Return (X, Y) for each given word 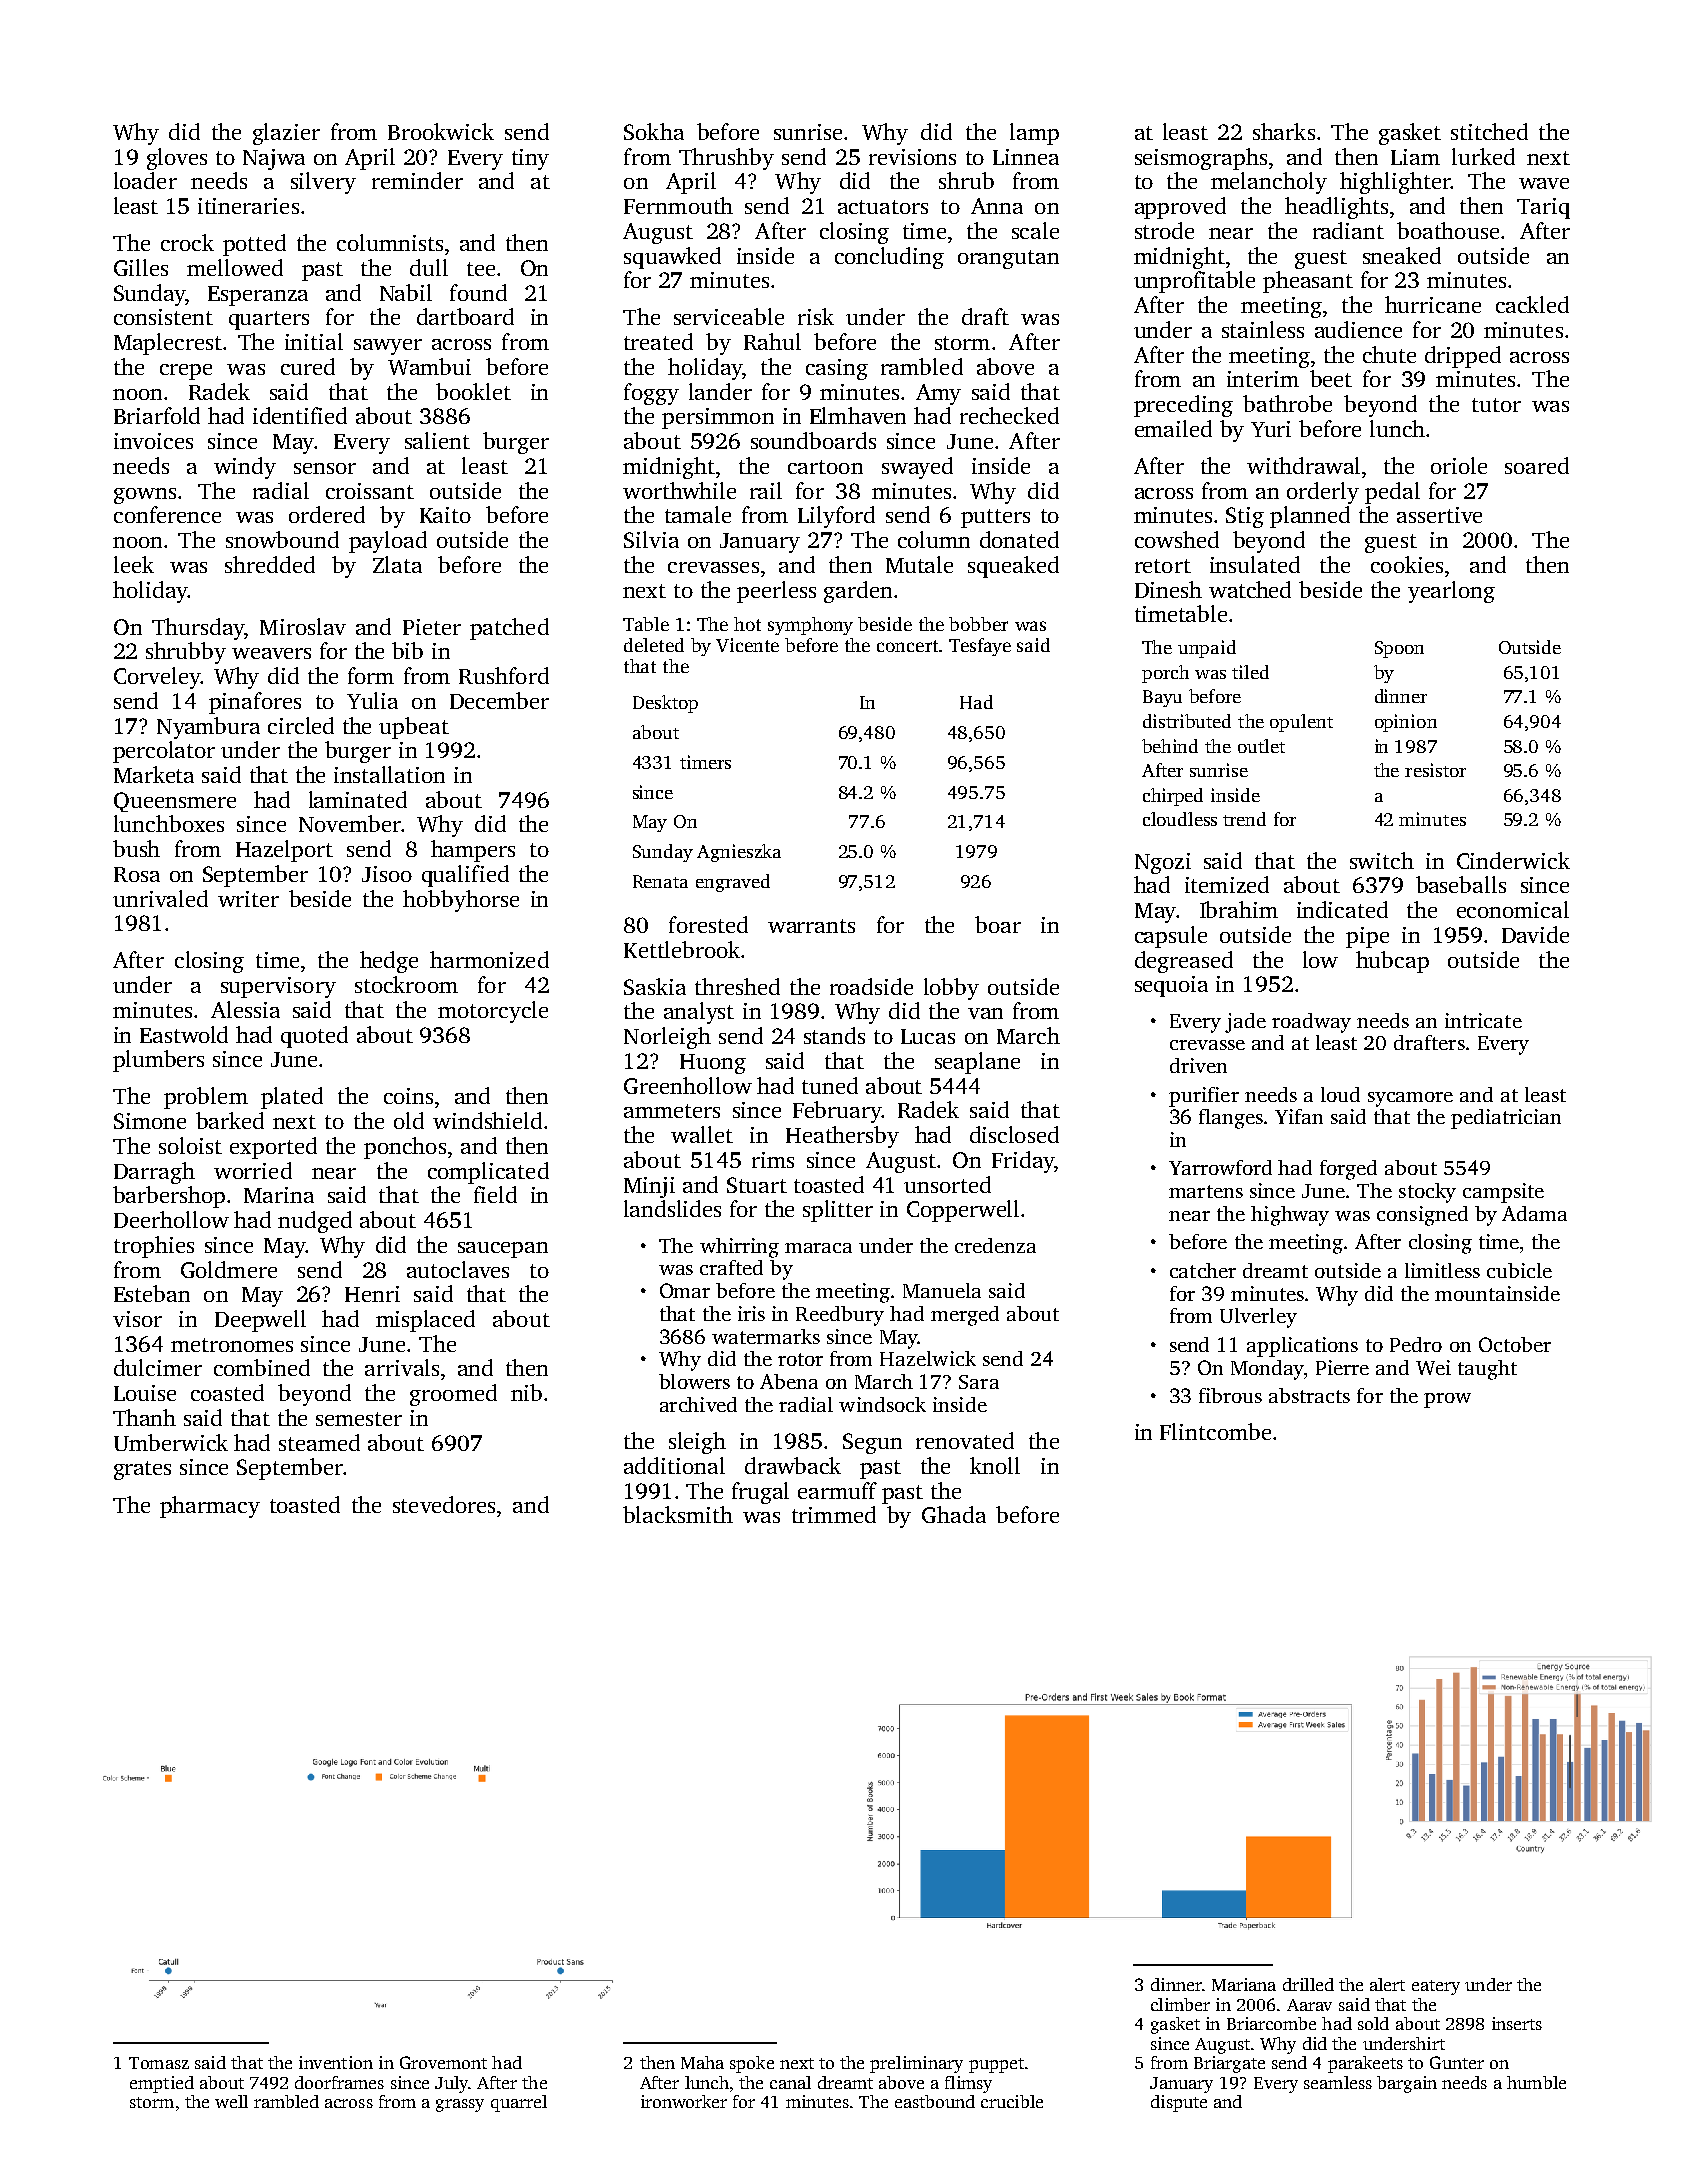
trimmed (834, 1514)
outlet (1261, 746)
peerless (776, 592)
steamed (319, 1442)
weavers (271, 653)
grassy (460, 2105)
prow (1447, 1400)
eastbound (935, 2101)
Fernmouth (678, 205)
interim (1263, 379)
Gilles (141, 267)
